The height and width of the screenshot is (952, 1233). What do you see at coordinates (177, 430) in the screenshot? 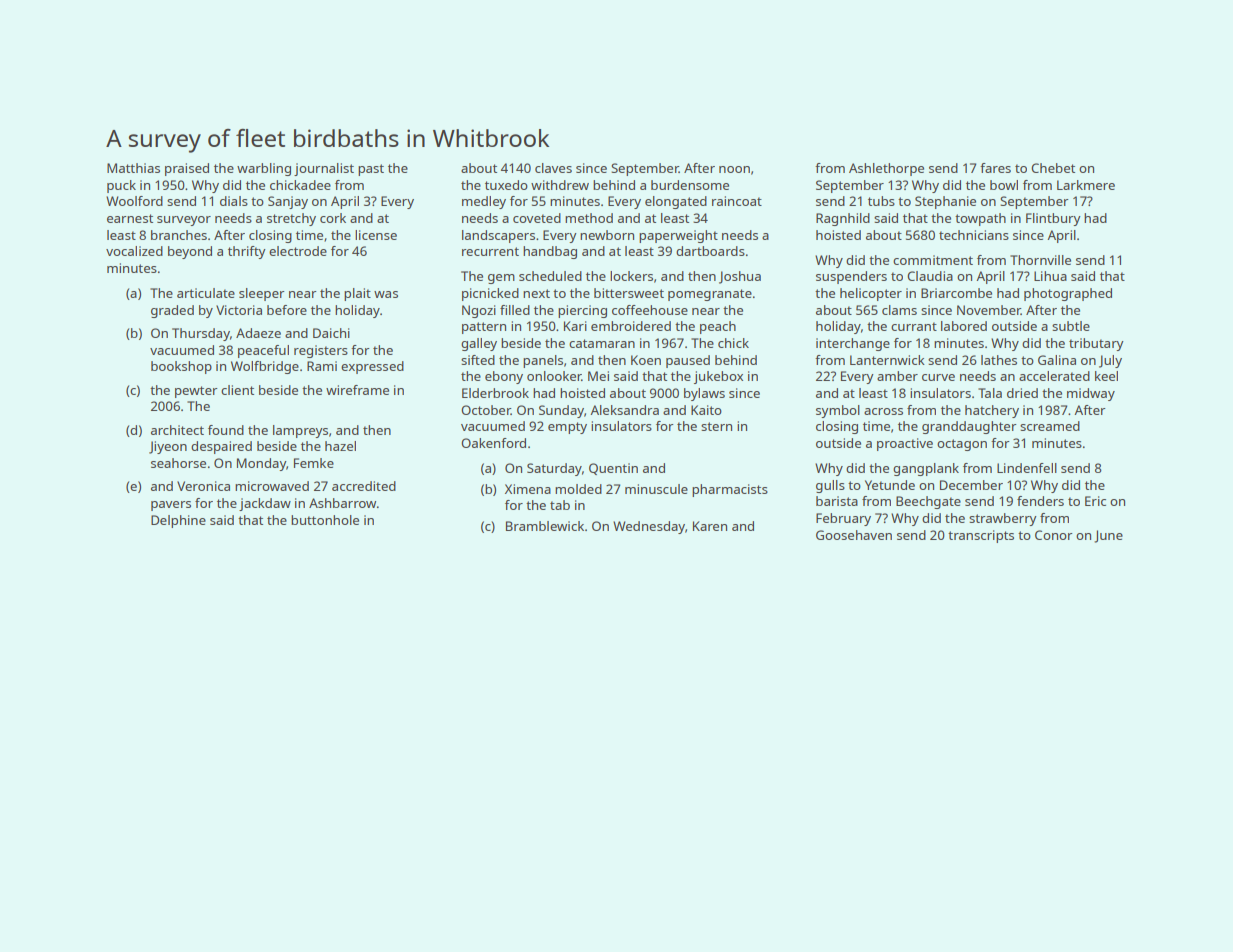
I see `architect` at bounding box center [177, 430].
